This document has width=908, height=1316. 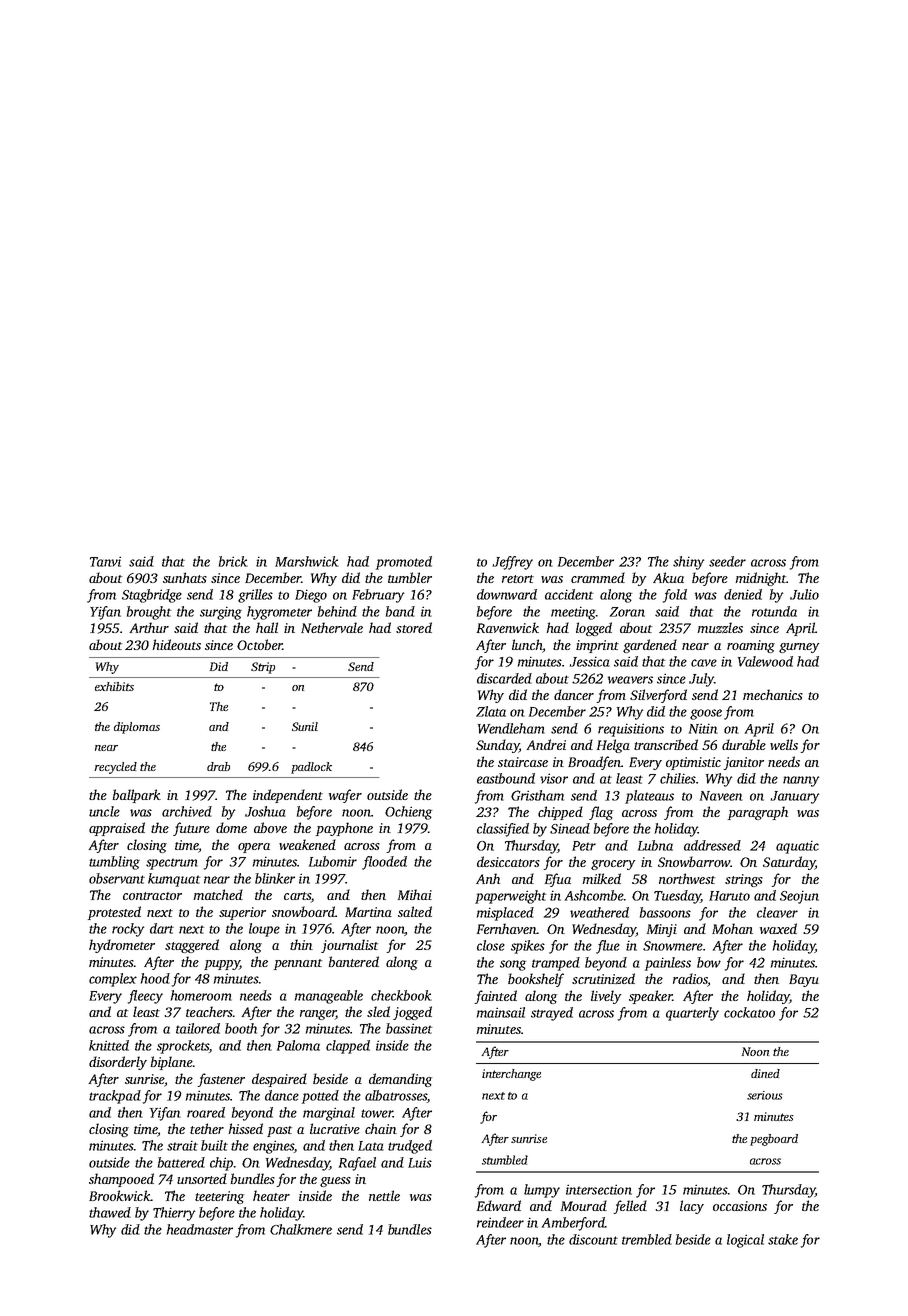 What do you see at coordinates (774, 1140) in the document?
I see `pegboard` at bounding box center [774, 1140].
